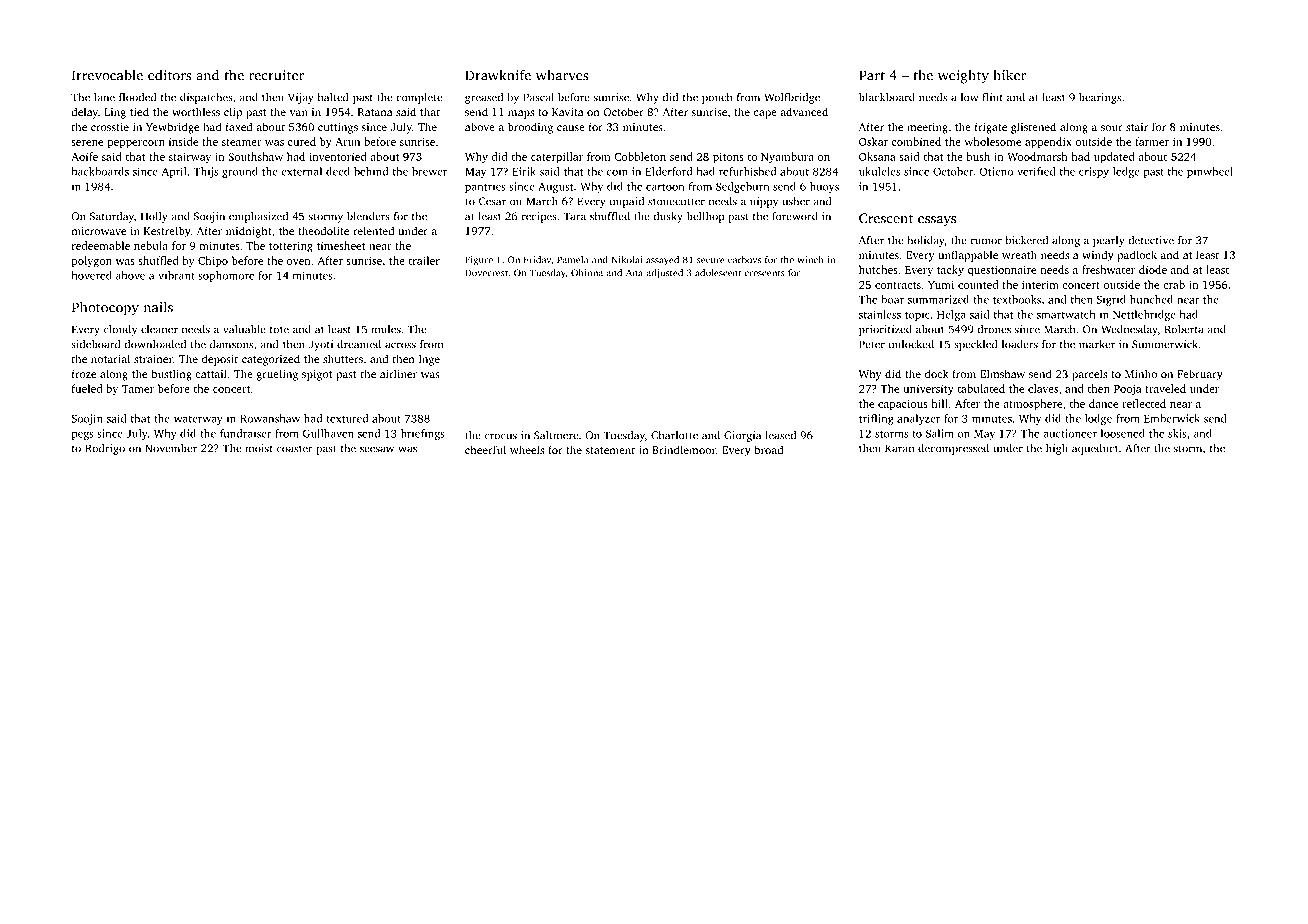 The height and width of the document is (924, 1308). Describe the element at coordinates (1002, 373) in the document. I see `Elmshaw` at that location.
